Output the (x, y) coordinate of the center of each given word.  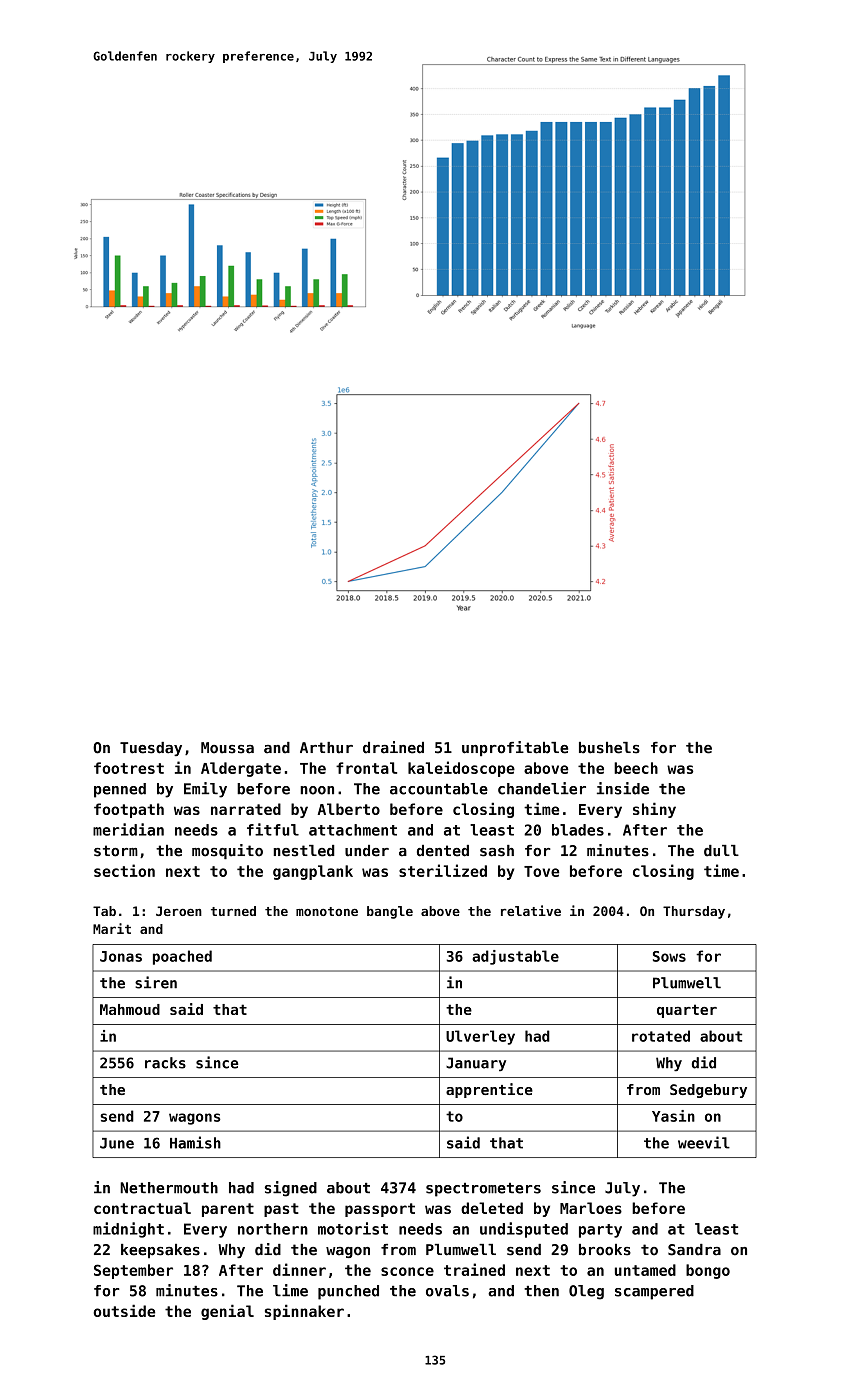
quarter (687, 1011)
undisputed (524, 1230)
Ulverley (480, 1037)
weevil (704, 1142)
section (124, 870)
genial (227, 1312)
